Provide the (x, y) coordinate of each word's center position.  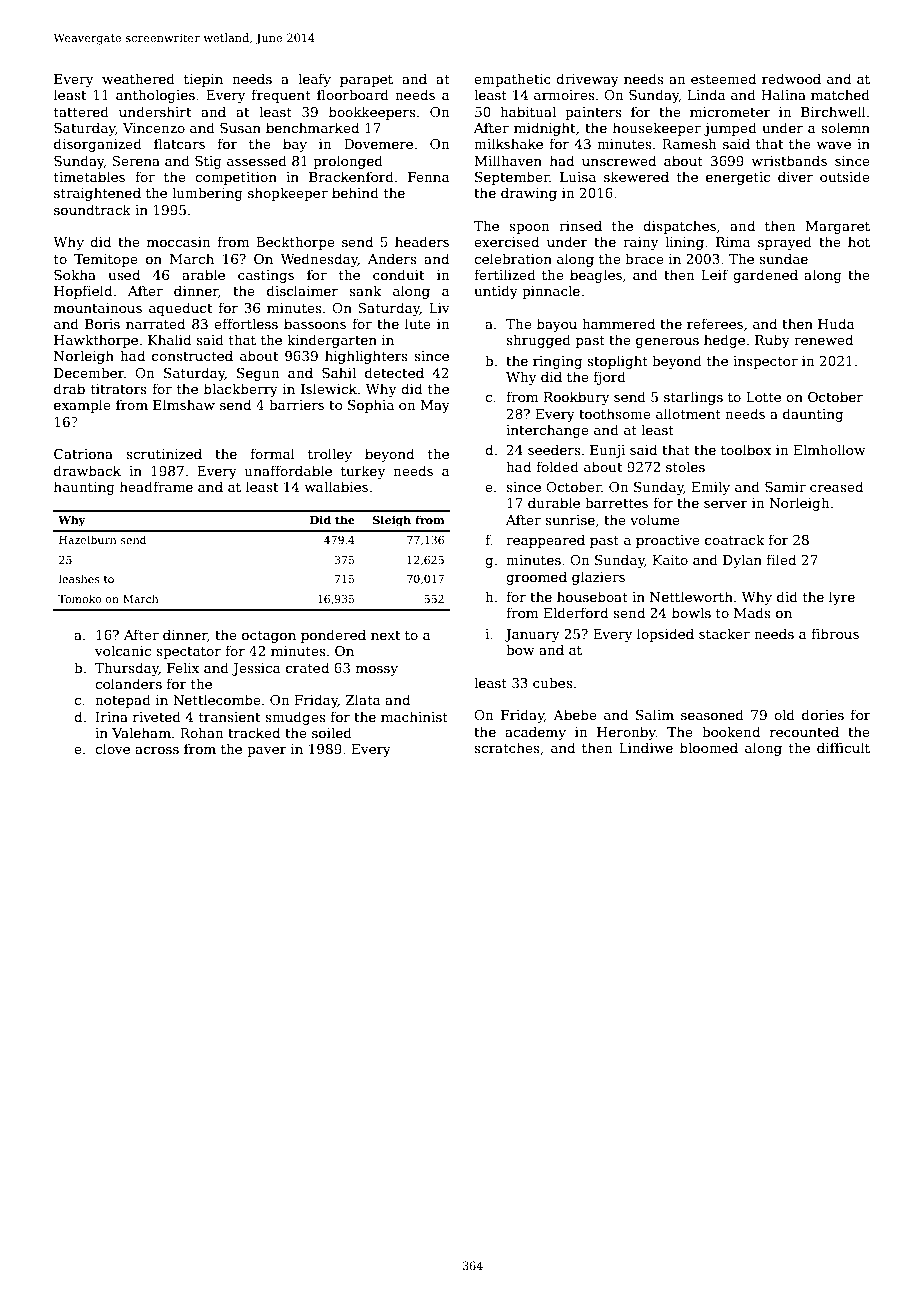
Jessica (256, 669)
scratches (507, 747)
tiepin (203, 80)
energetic (738, 178)
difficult (843, 747)
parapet (366, 81)
